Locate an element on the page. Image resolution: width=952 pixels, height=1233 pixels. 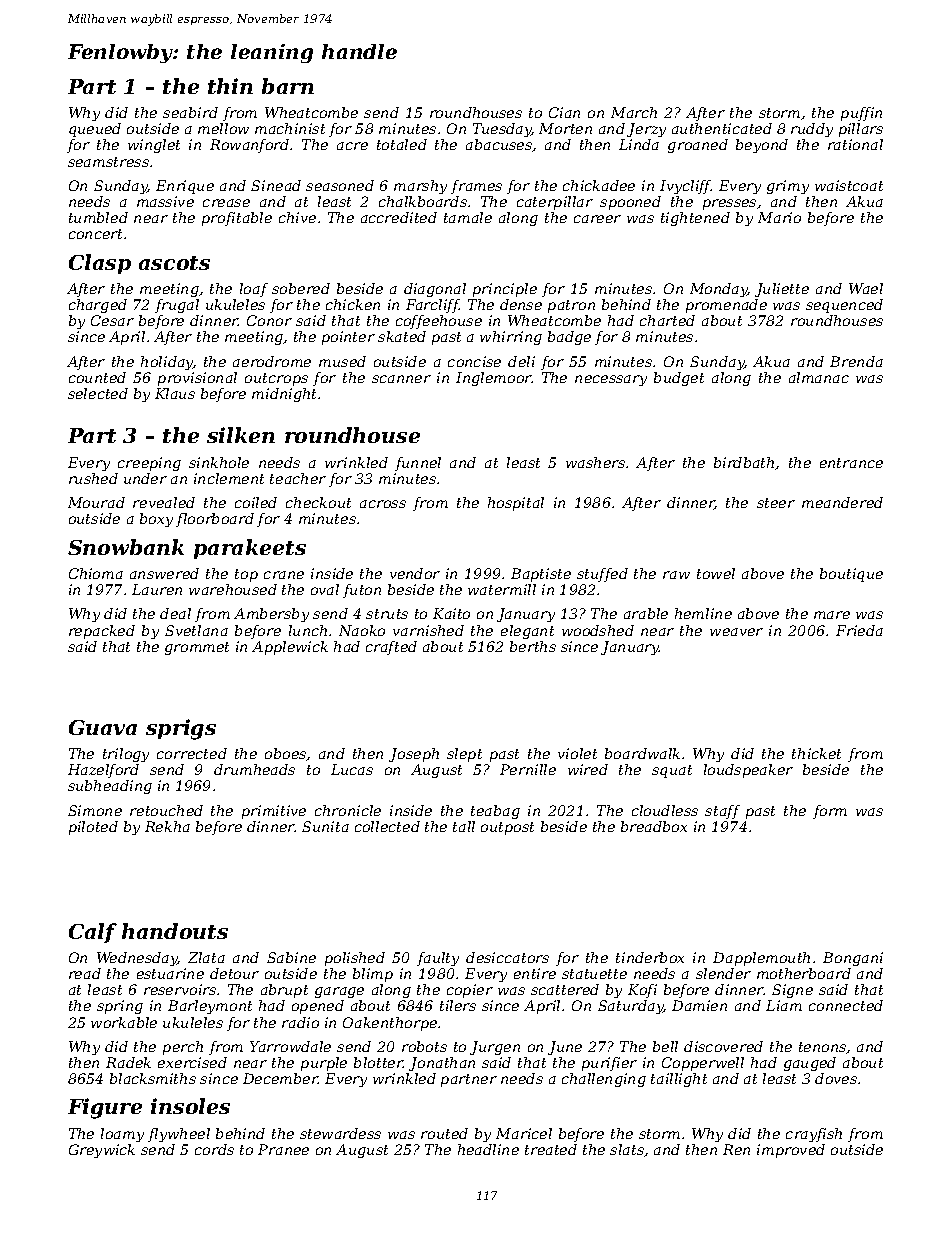
stewardess is located at coordinates (340, 1133).
